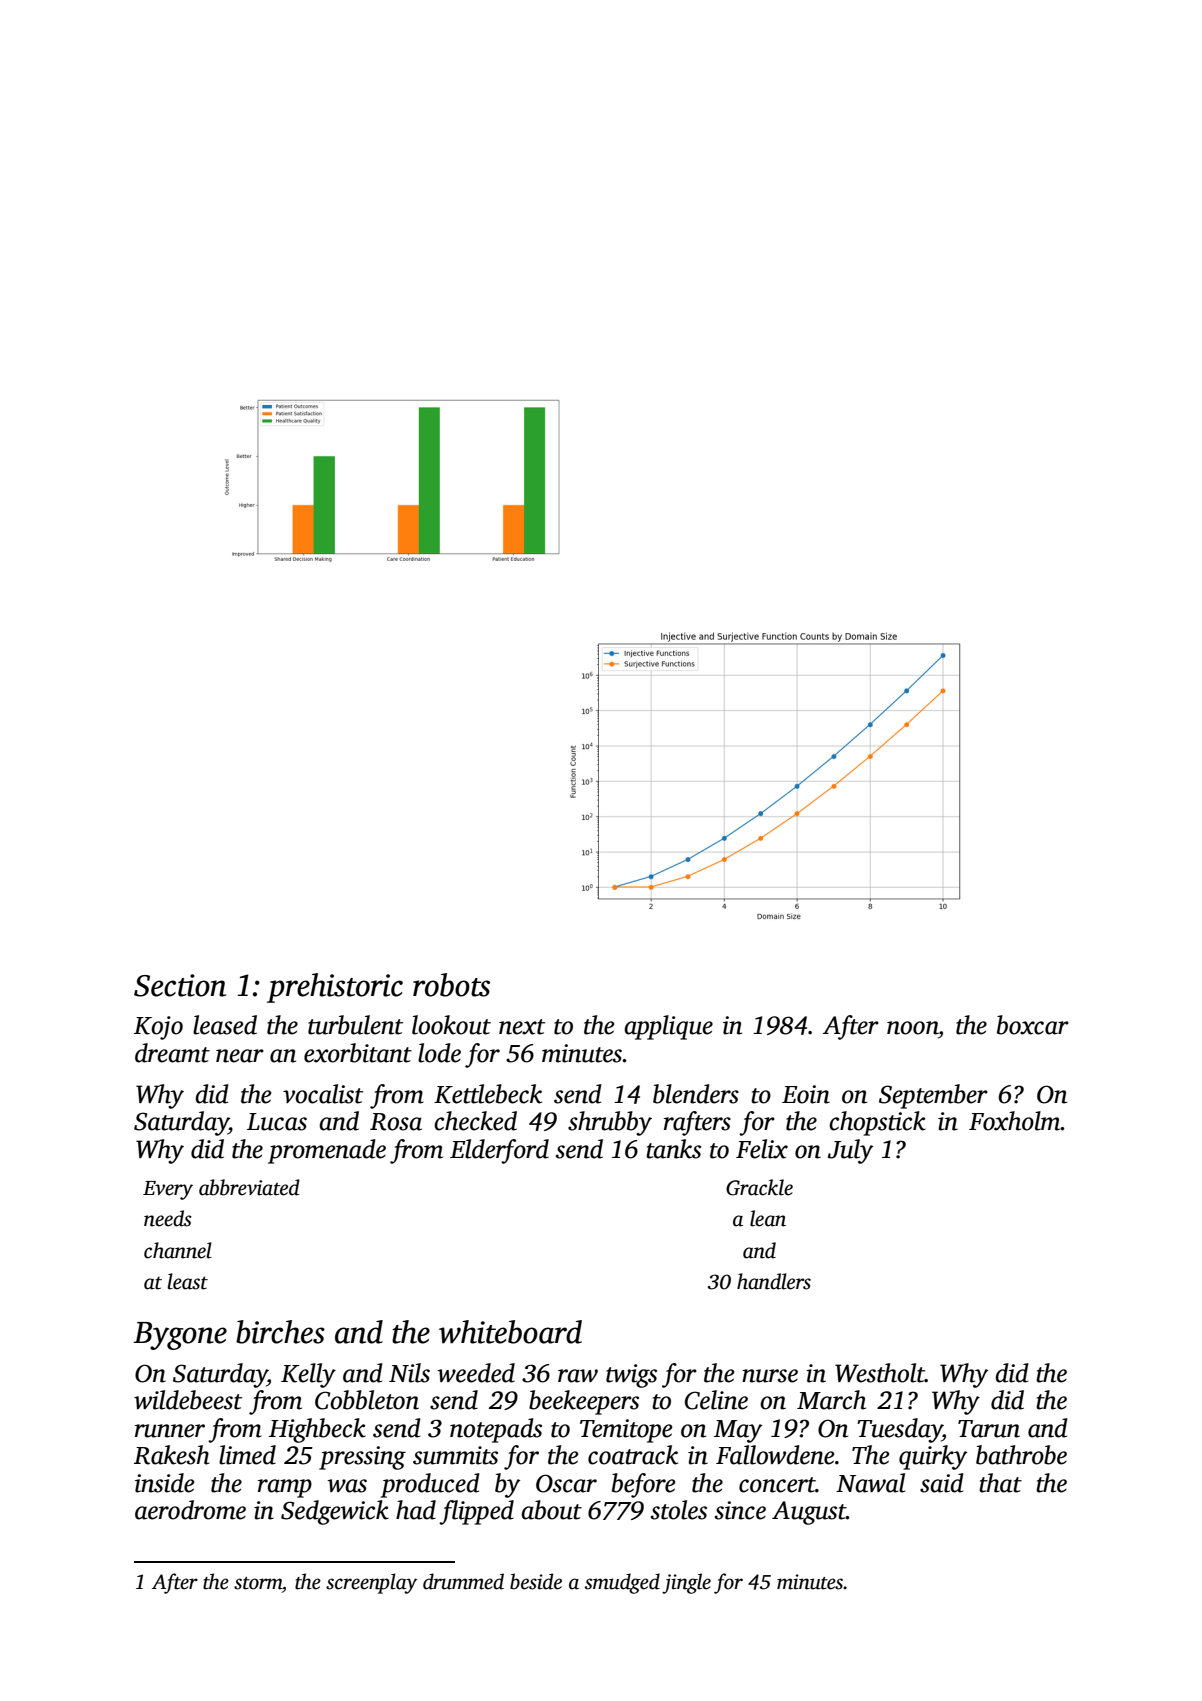  Describe the element at coordinates (759, 1187) in the image. I see `Grackle` at that location.
